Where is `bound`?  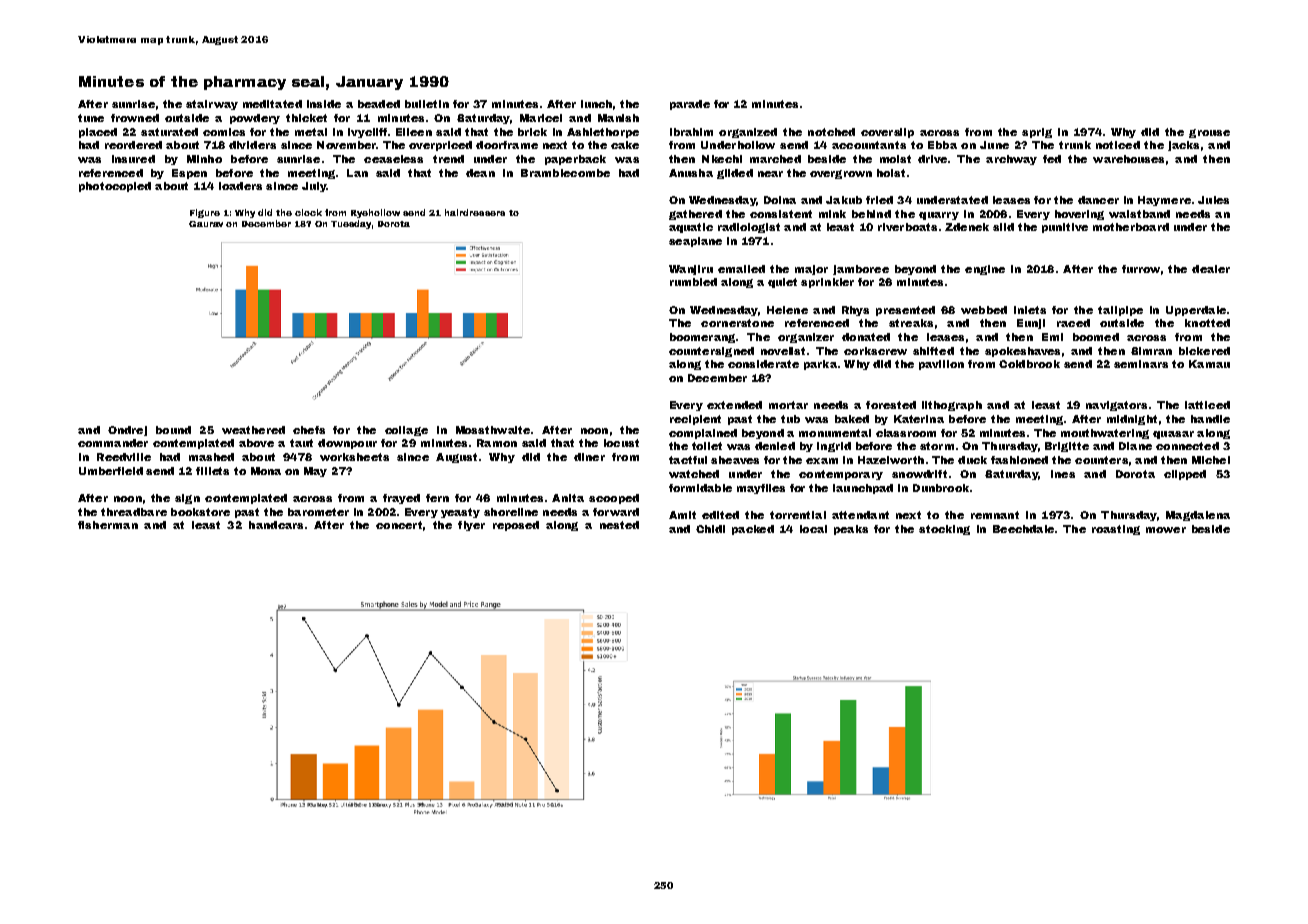
bound is located at coordinates (173, 430).
